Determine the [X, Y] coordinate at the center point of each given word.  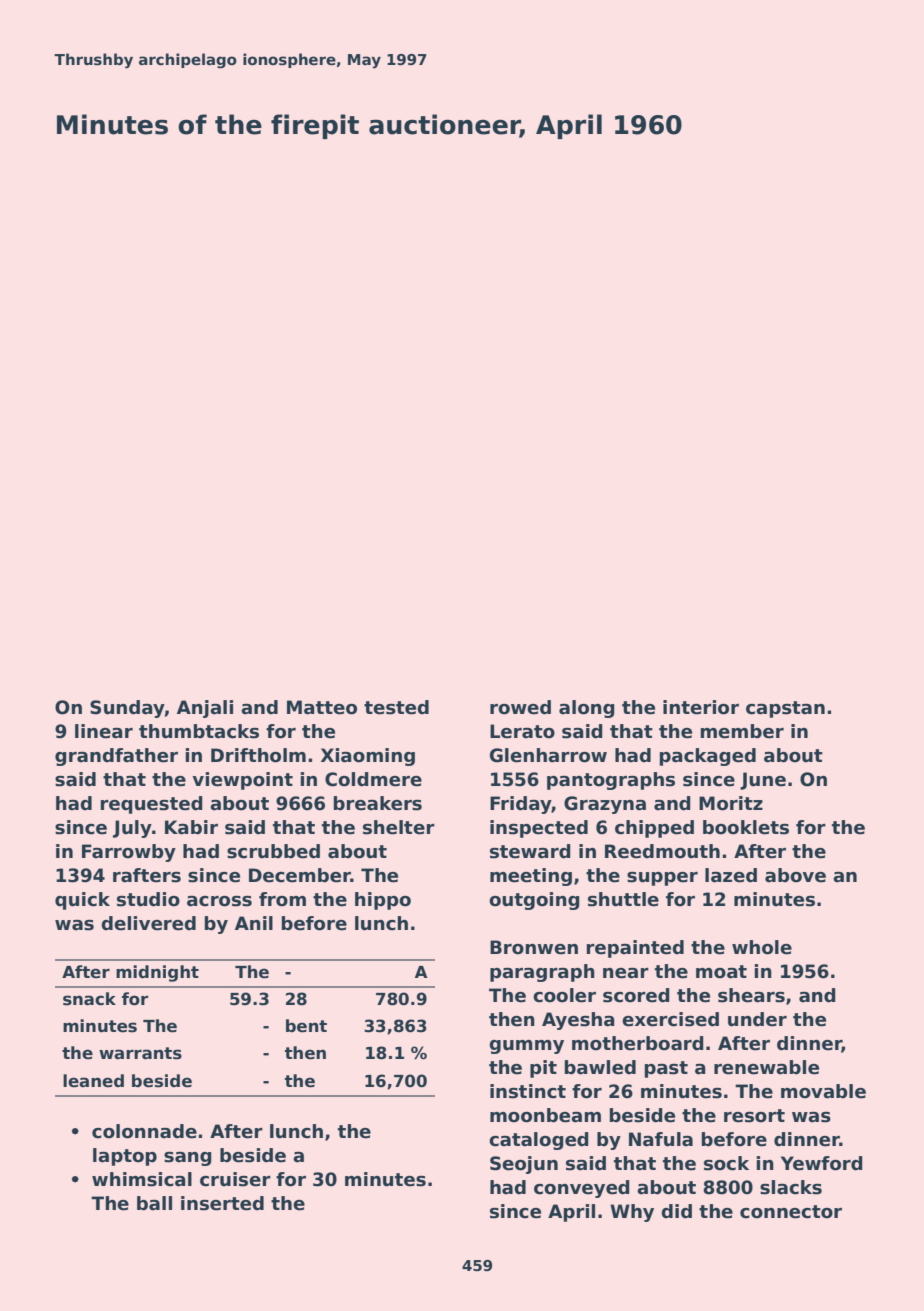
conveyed [582, 1189]
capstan [785, 709]
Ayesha [578, 1021]
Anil [254, 923]
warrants [140, 1053]
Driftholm [258, 755]
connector [791, 1212]
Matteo [322, 707]
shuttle [623, 899]
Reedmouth [662, 851]
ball [154, 1203]
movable [823, 1091]
